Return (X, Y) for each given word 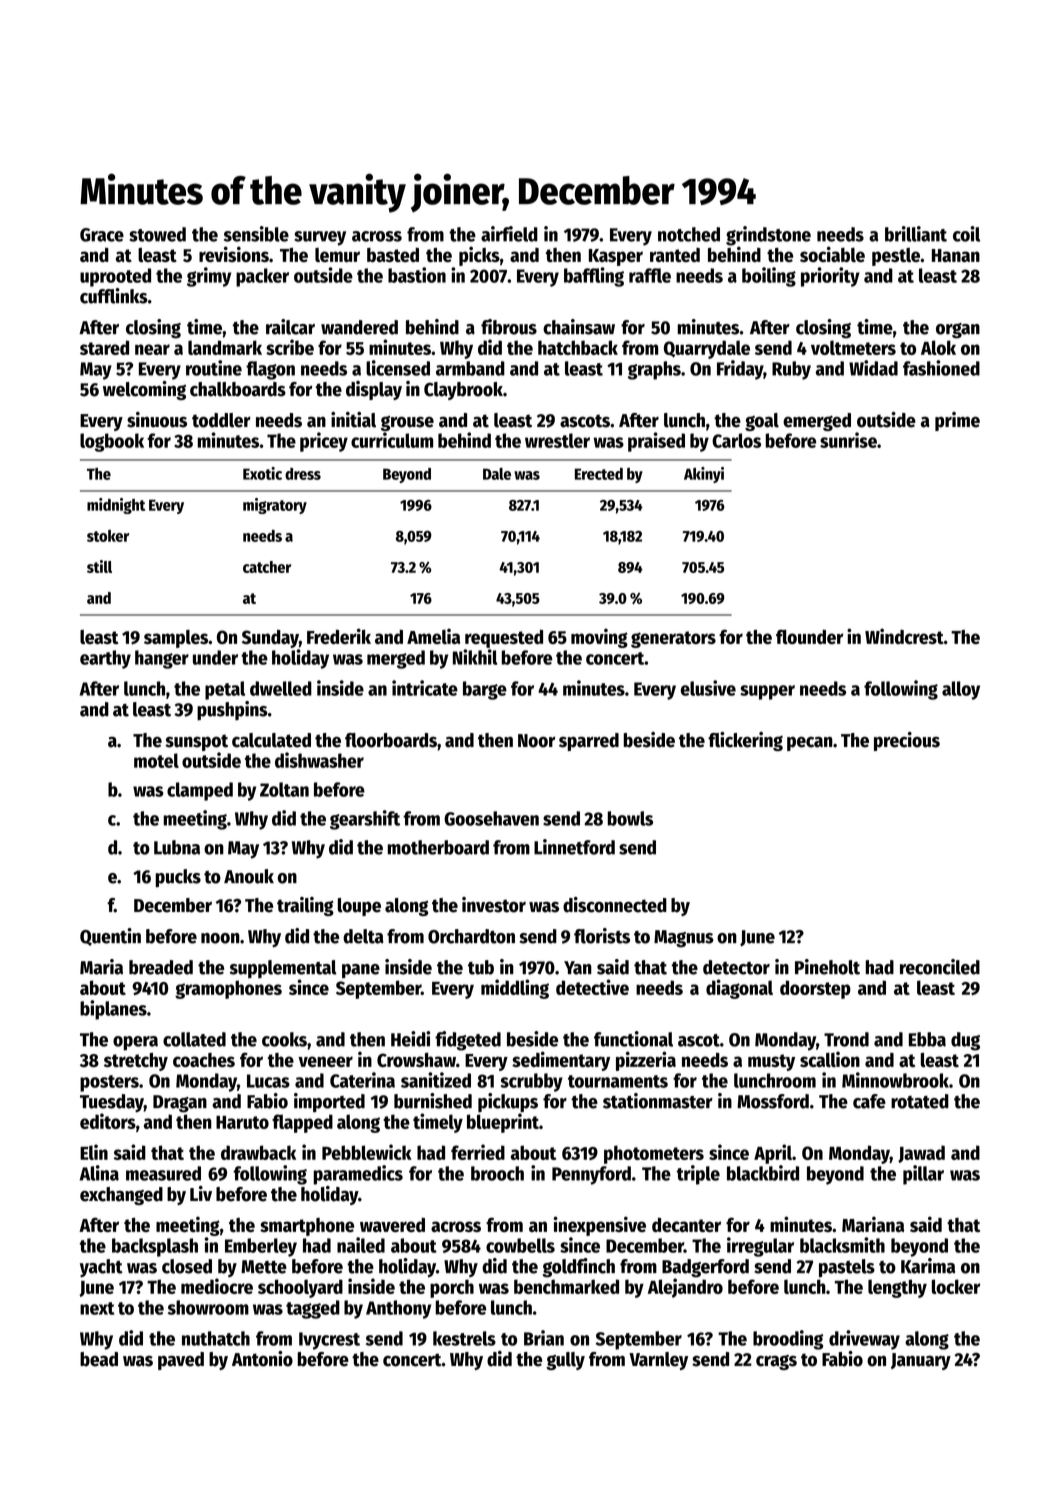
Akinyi (704, 475)
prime (957, 421)
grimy (209, 277)
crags (776, 1362)
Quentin (110, 937)
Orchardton (471, 936)
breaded (161, 967)
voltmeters (853, 347)
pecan (810, 743)
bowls (630, 818)
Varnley (658, 1361)
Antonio (262, 1359)
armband (470, 368)
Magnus (684, 939)
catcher (267, 567)
